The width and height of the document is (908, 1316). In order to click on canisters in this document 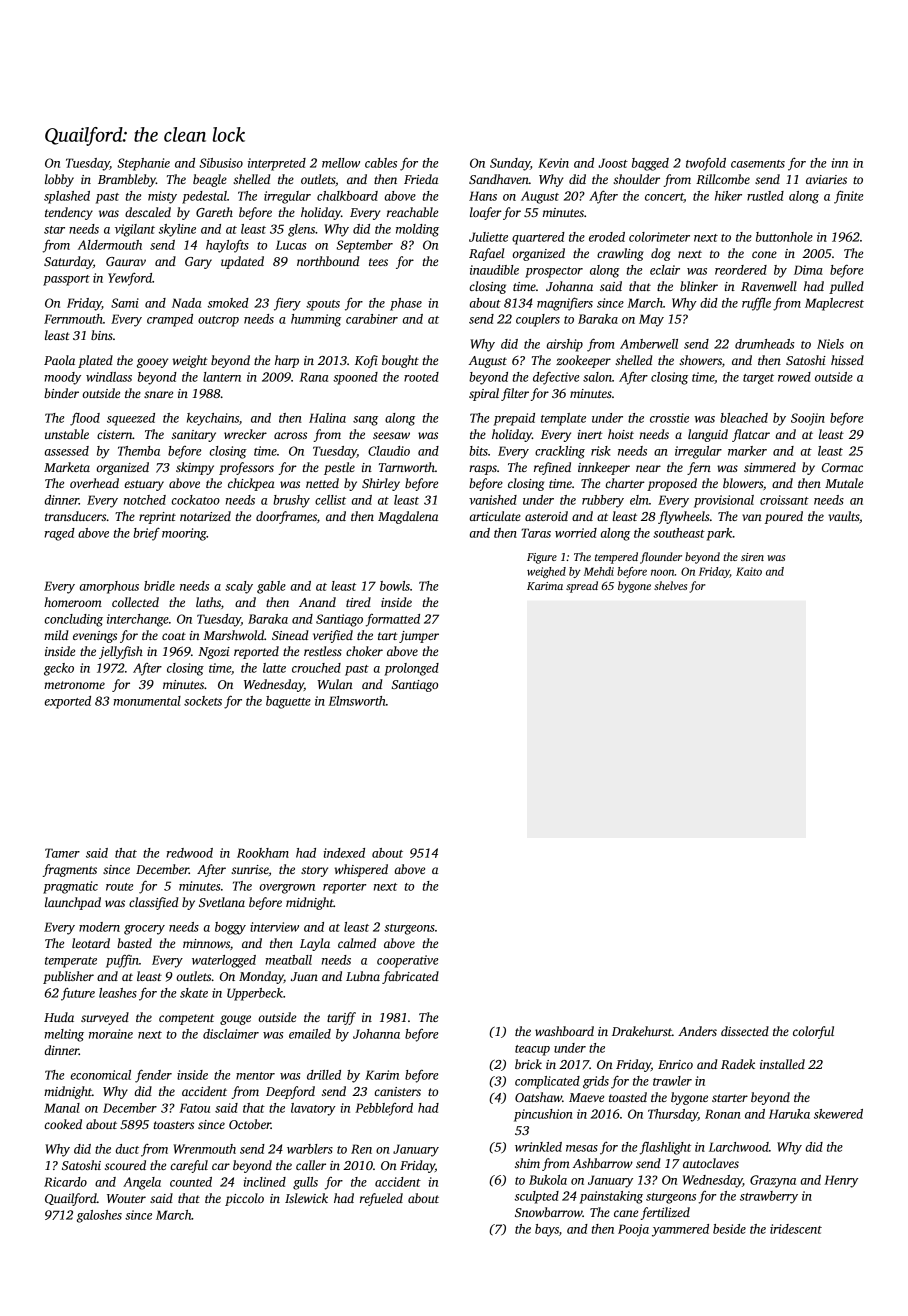, I will do `click(398, 1091)`.
